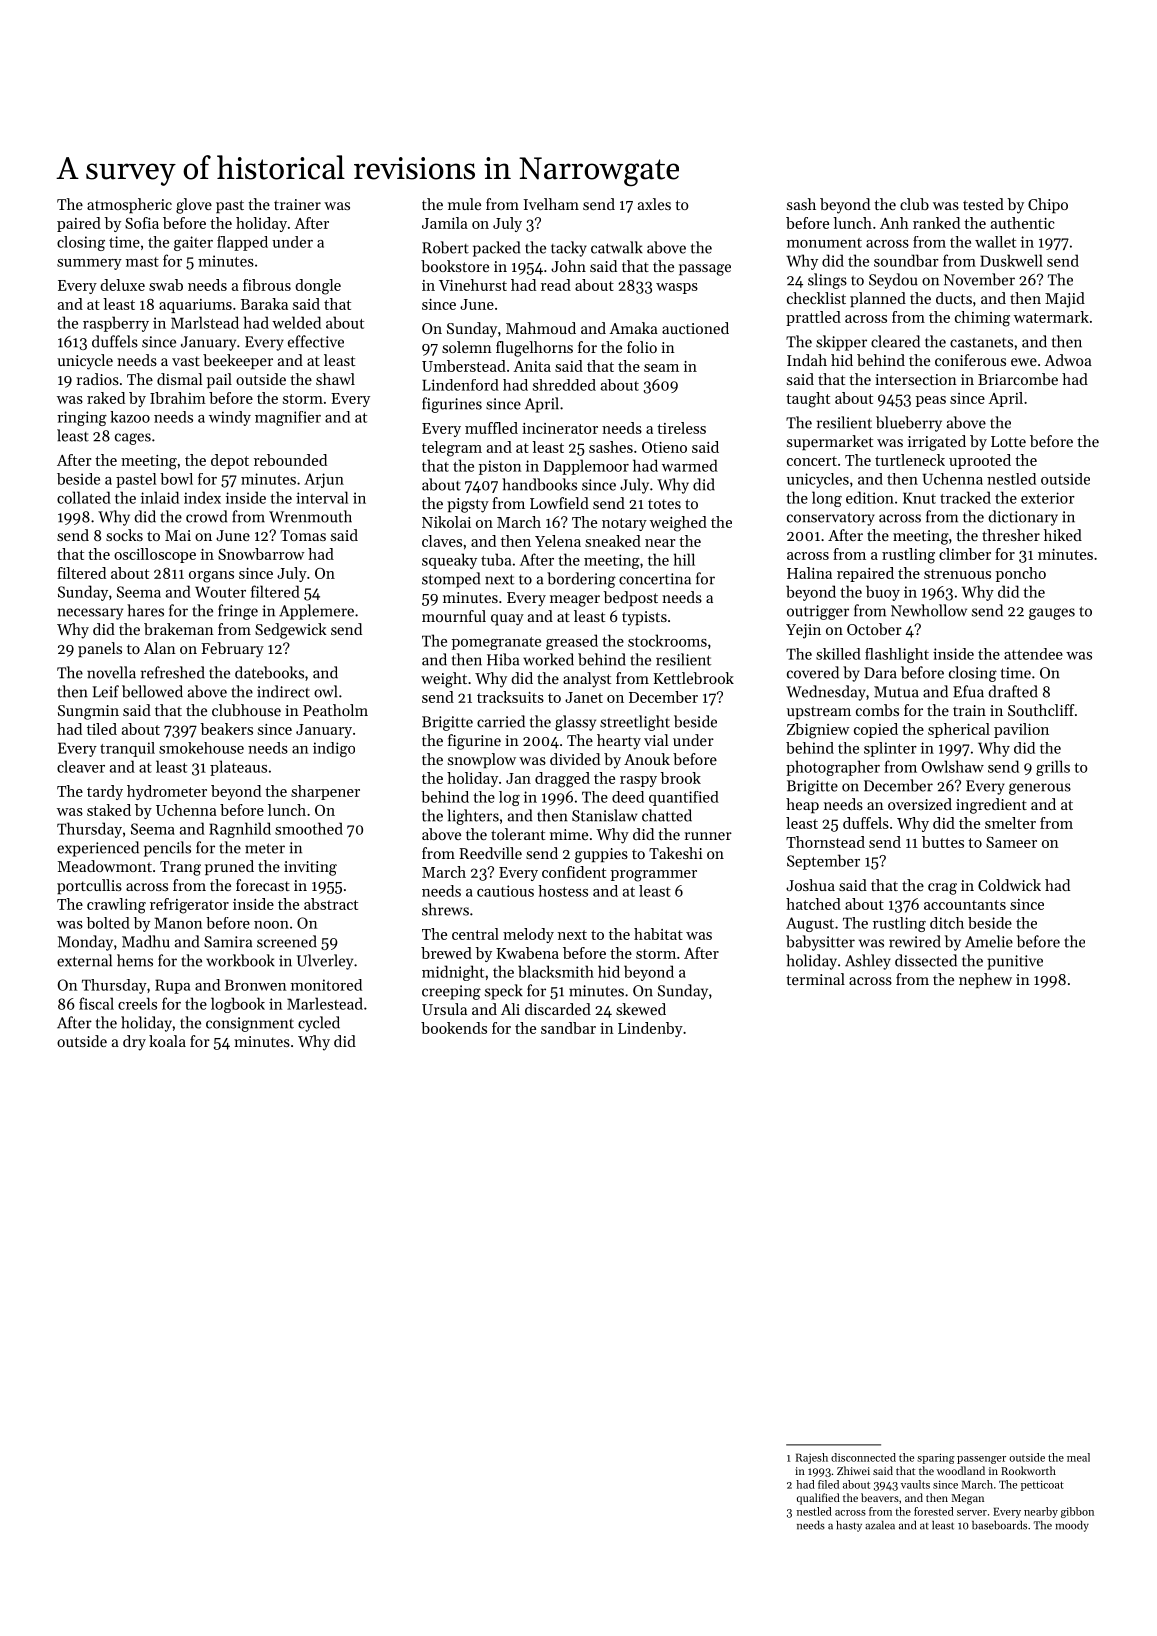 The width and height of the screenshot is (1157, 1636). I want to click on mule, so click(464, 204).
